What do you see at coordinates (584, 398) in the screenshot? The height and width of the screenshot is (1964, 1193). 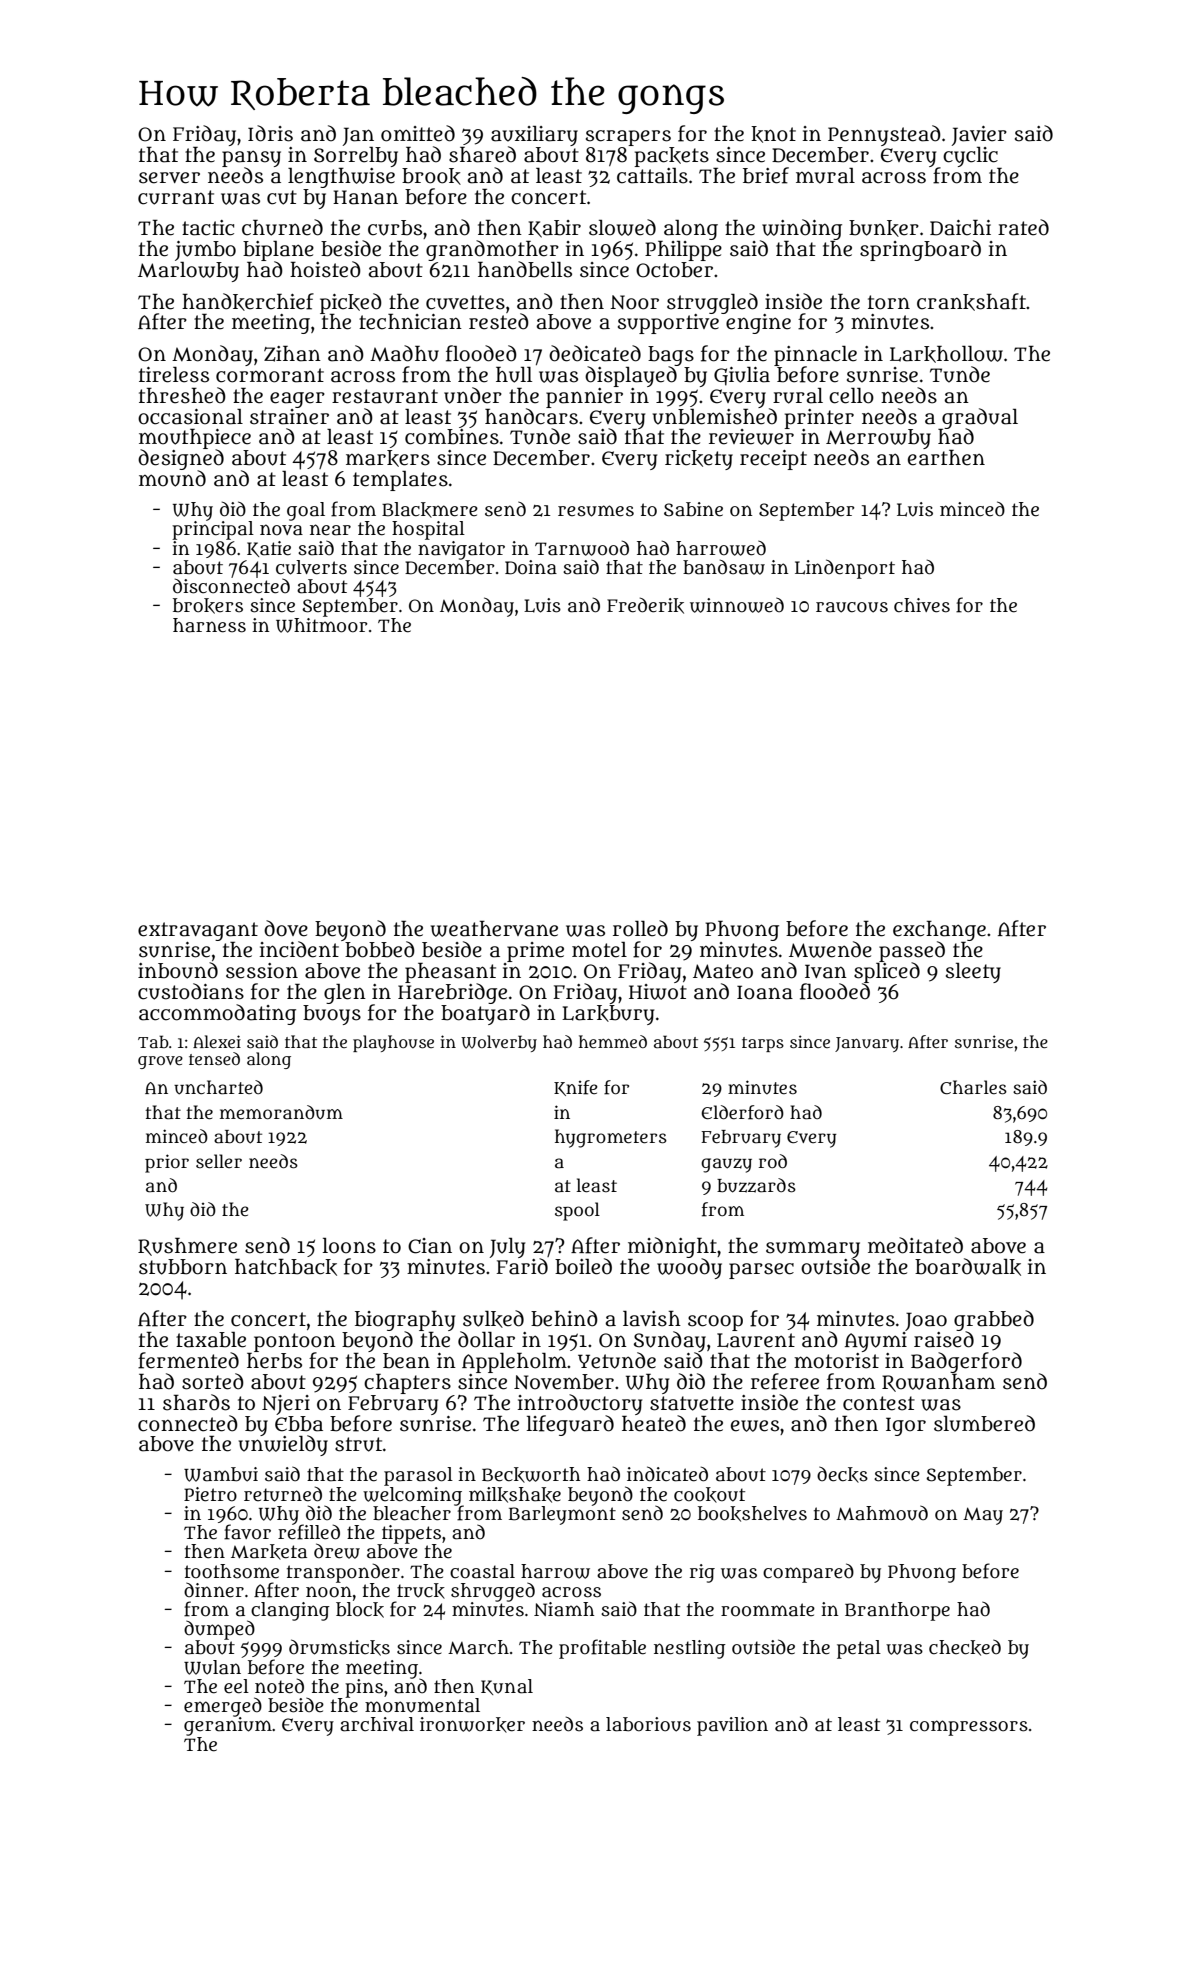 I see `pannier` at bounding box center [584, 398].
